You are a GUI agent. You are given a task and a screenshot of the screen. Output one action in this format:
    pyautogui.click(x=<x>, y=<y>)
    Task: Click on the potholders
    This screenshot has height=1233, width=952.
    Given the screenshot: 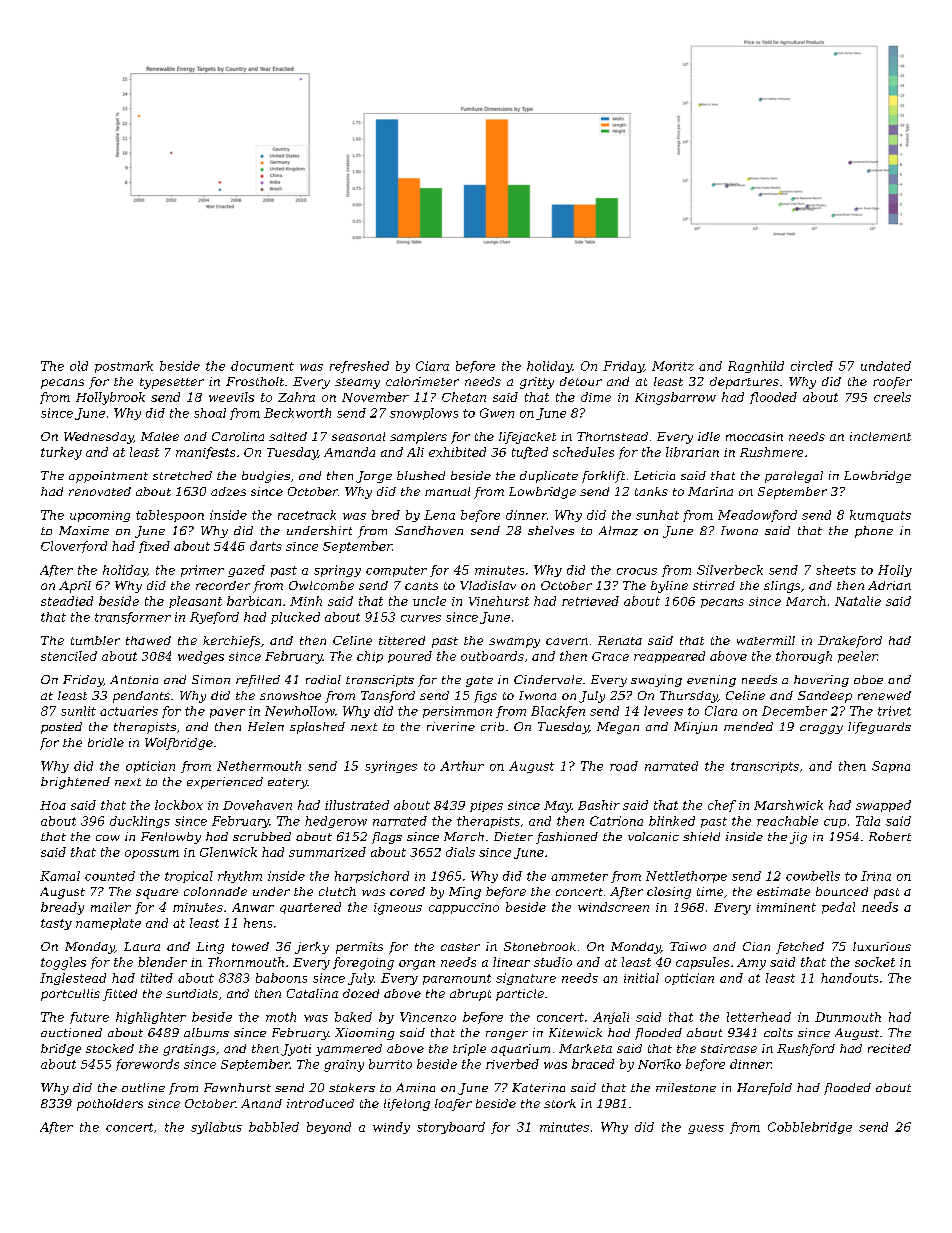 What is the action you would take?
    pyautogui.click(x=110, y=1105)
